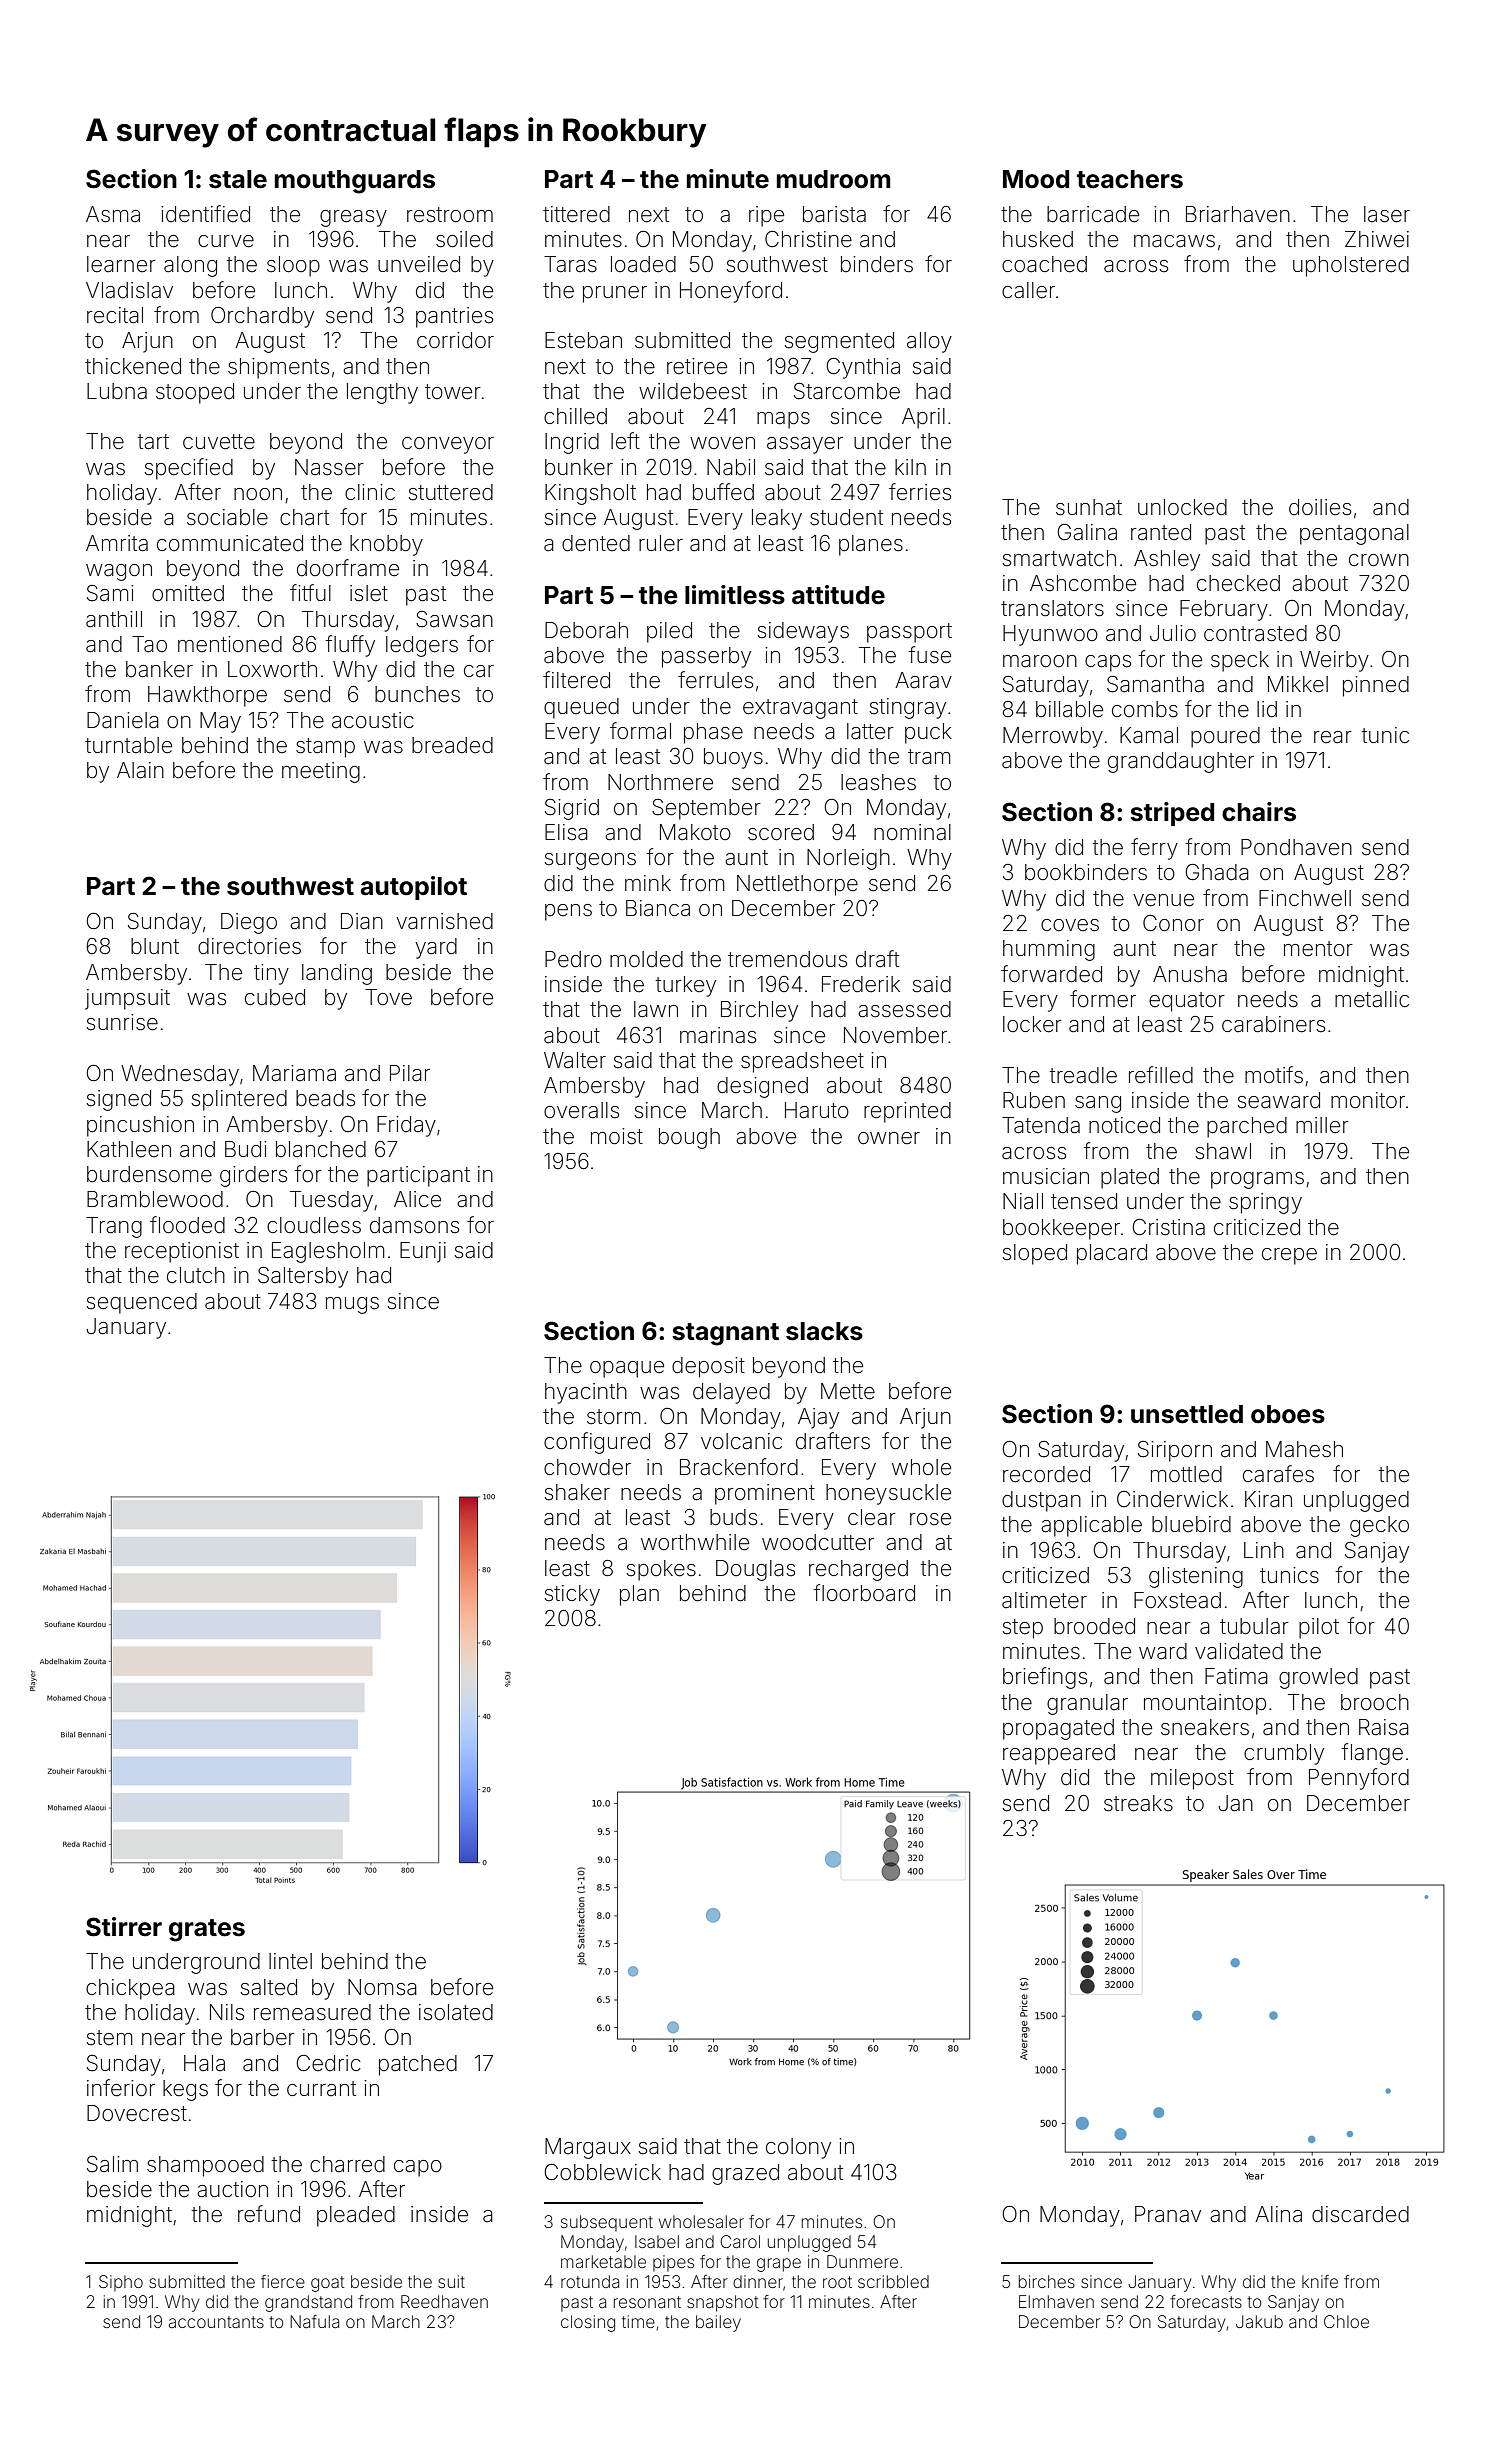 This screenshot has height=2464, width=1496. I want to click on scribbled, so click(893, 2281).
